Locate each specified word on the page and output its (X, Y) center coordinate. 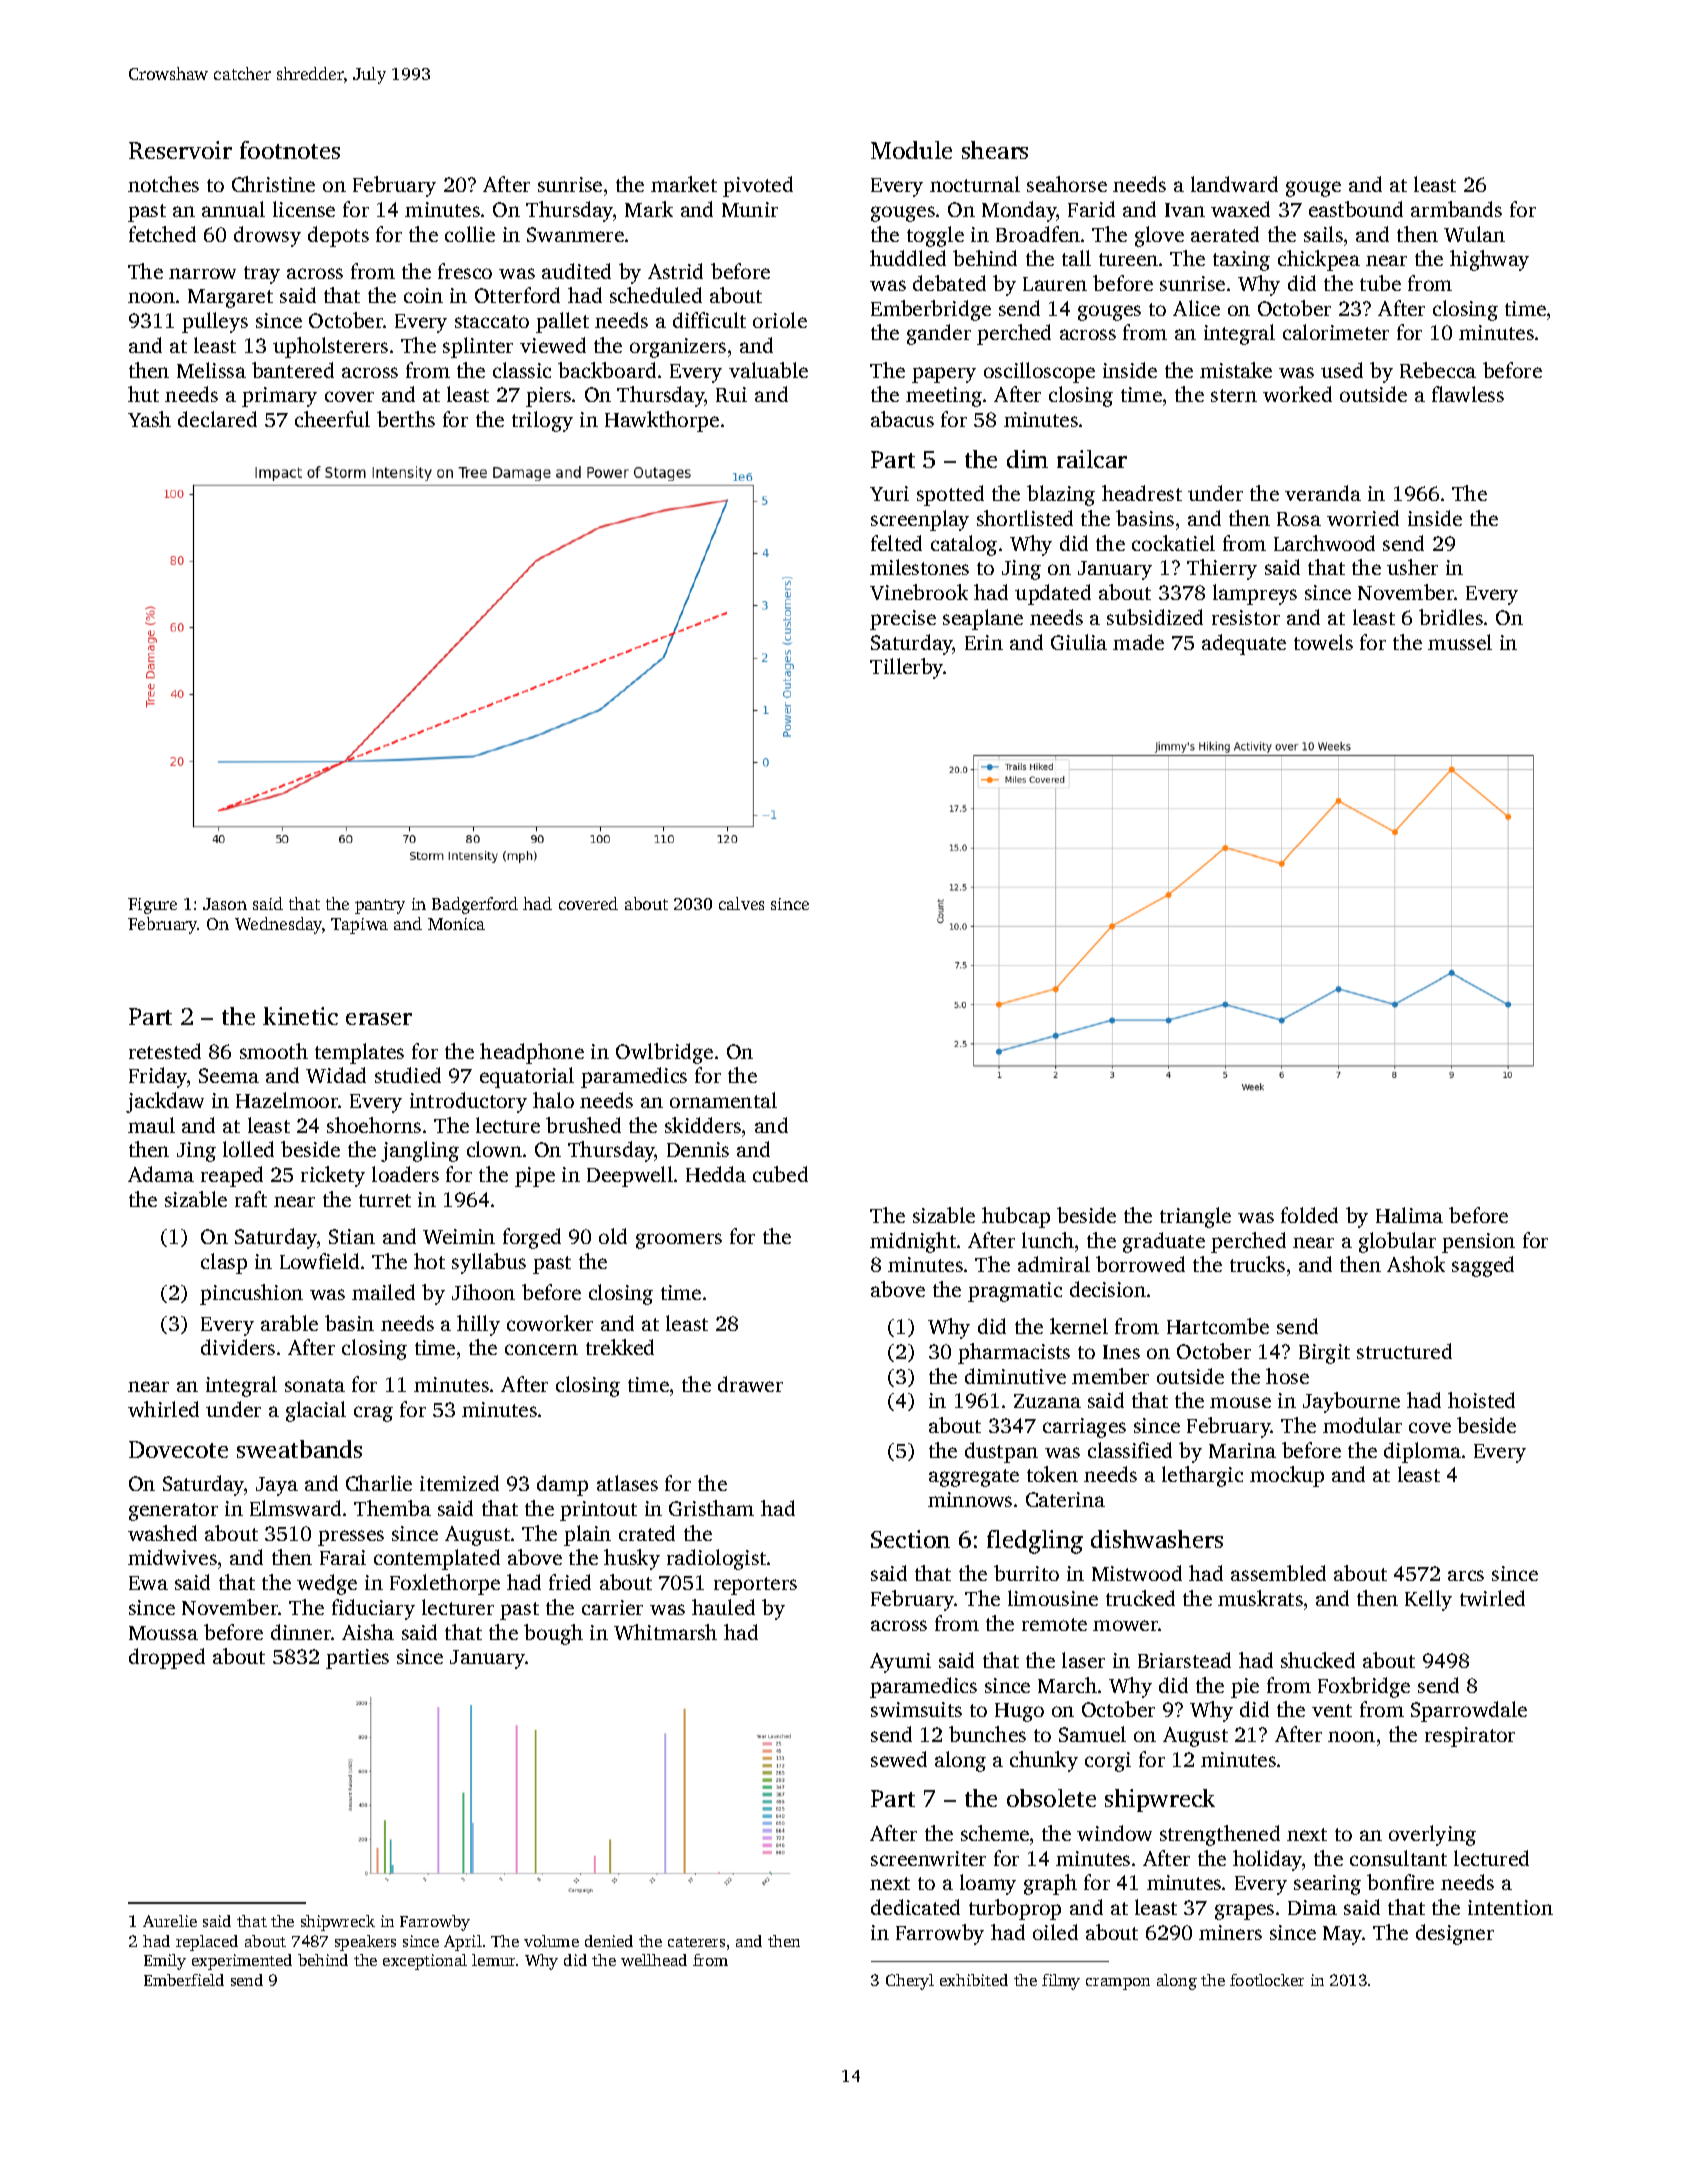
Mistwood (1137, 1573)
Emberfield (184, 1980)
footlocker (1267, 1980)
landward (1234, 184)
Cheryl (910, 1982)
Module (911, 150)
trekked (620, 1347)
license (304, 209)
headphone (532, 1053)
